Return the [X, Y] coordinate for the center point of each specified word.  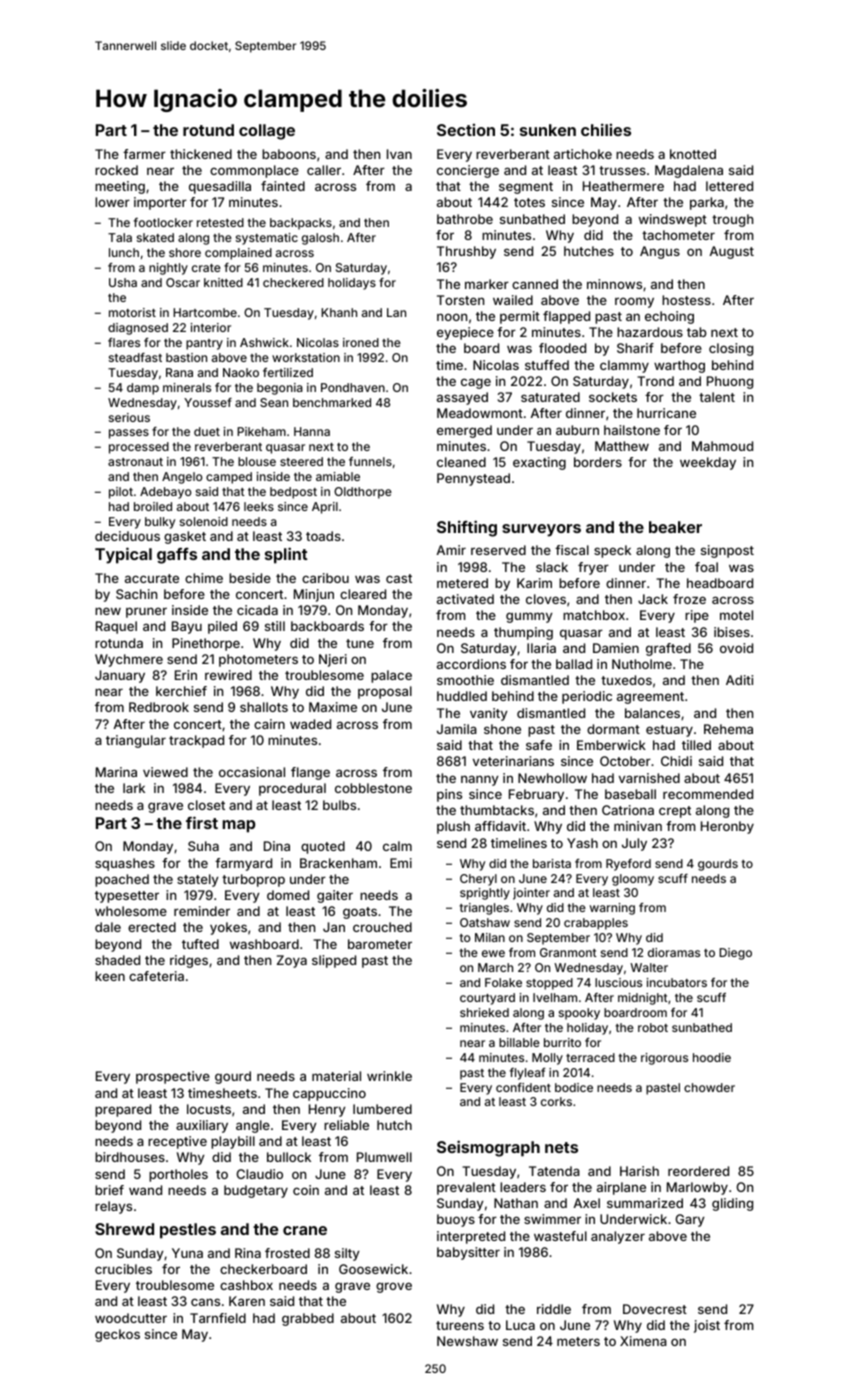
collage [267, 132]
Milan [490, 937]
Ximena [643, 1341]
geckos [117, 1335]
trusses [622, 170]
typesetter [127, 897]
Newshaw [467, 1341]
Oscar [183, 282]
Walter [649, 967]
